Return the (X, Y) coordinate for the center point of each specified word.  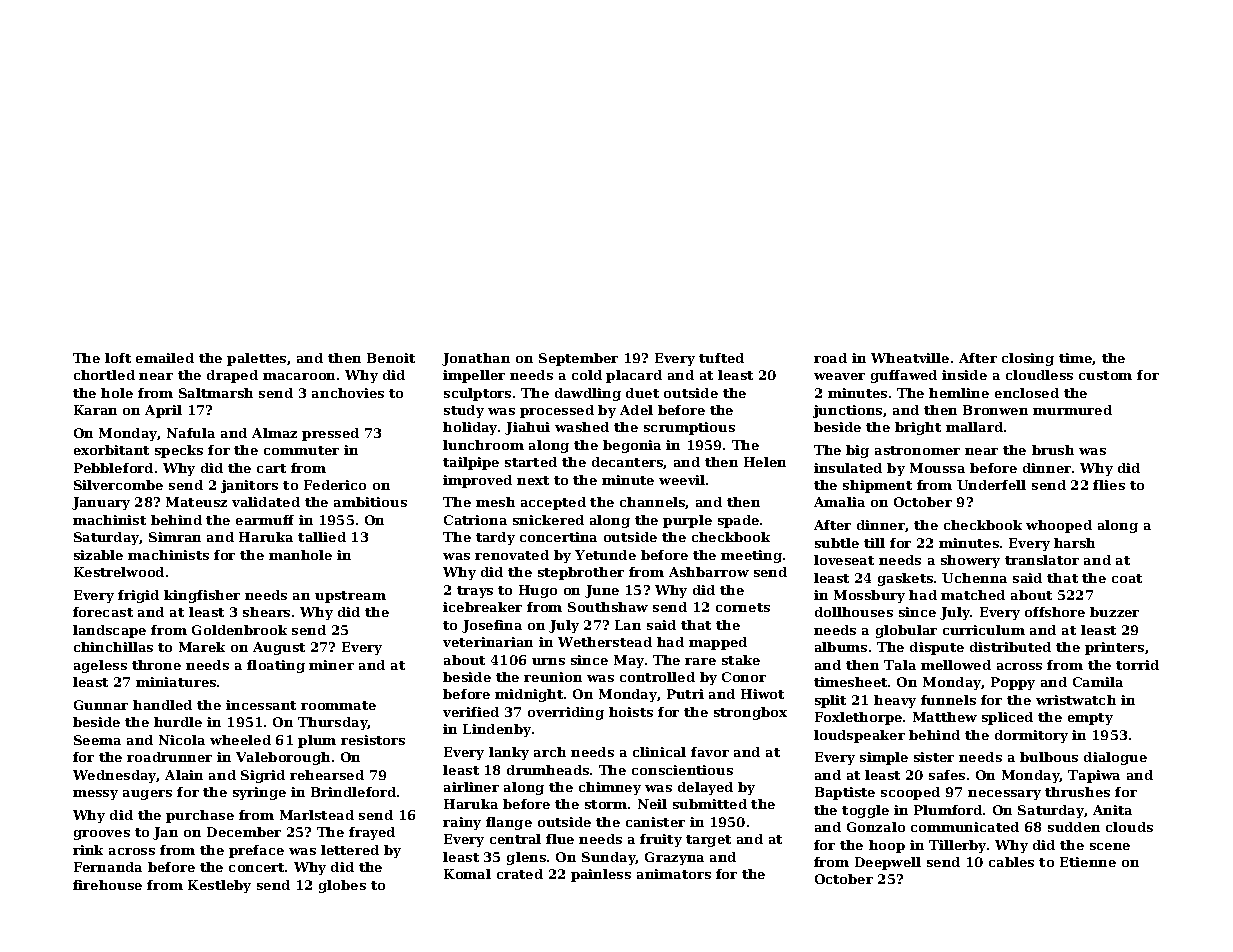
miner (331, 665)
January (101, 503)
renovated (512, 555)
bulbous (1049, 757)
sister (934, 757)
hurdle (178, 722)
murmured (1072, 410)
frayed (372, 833)
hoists (631, 712)
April (163, 411)
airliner (471, 787)
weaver (839, 376)
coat (1127, 578)
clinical (659, 752)
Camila (1098, 682)
